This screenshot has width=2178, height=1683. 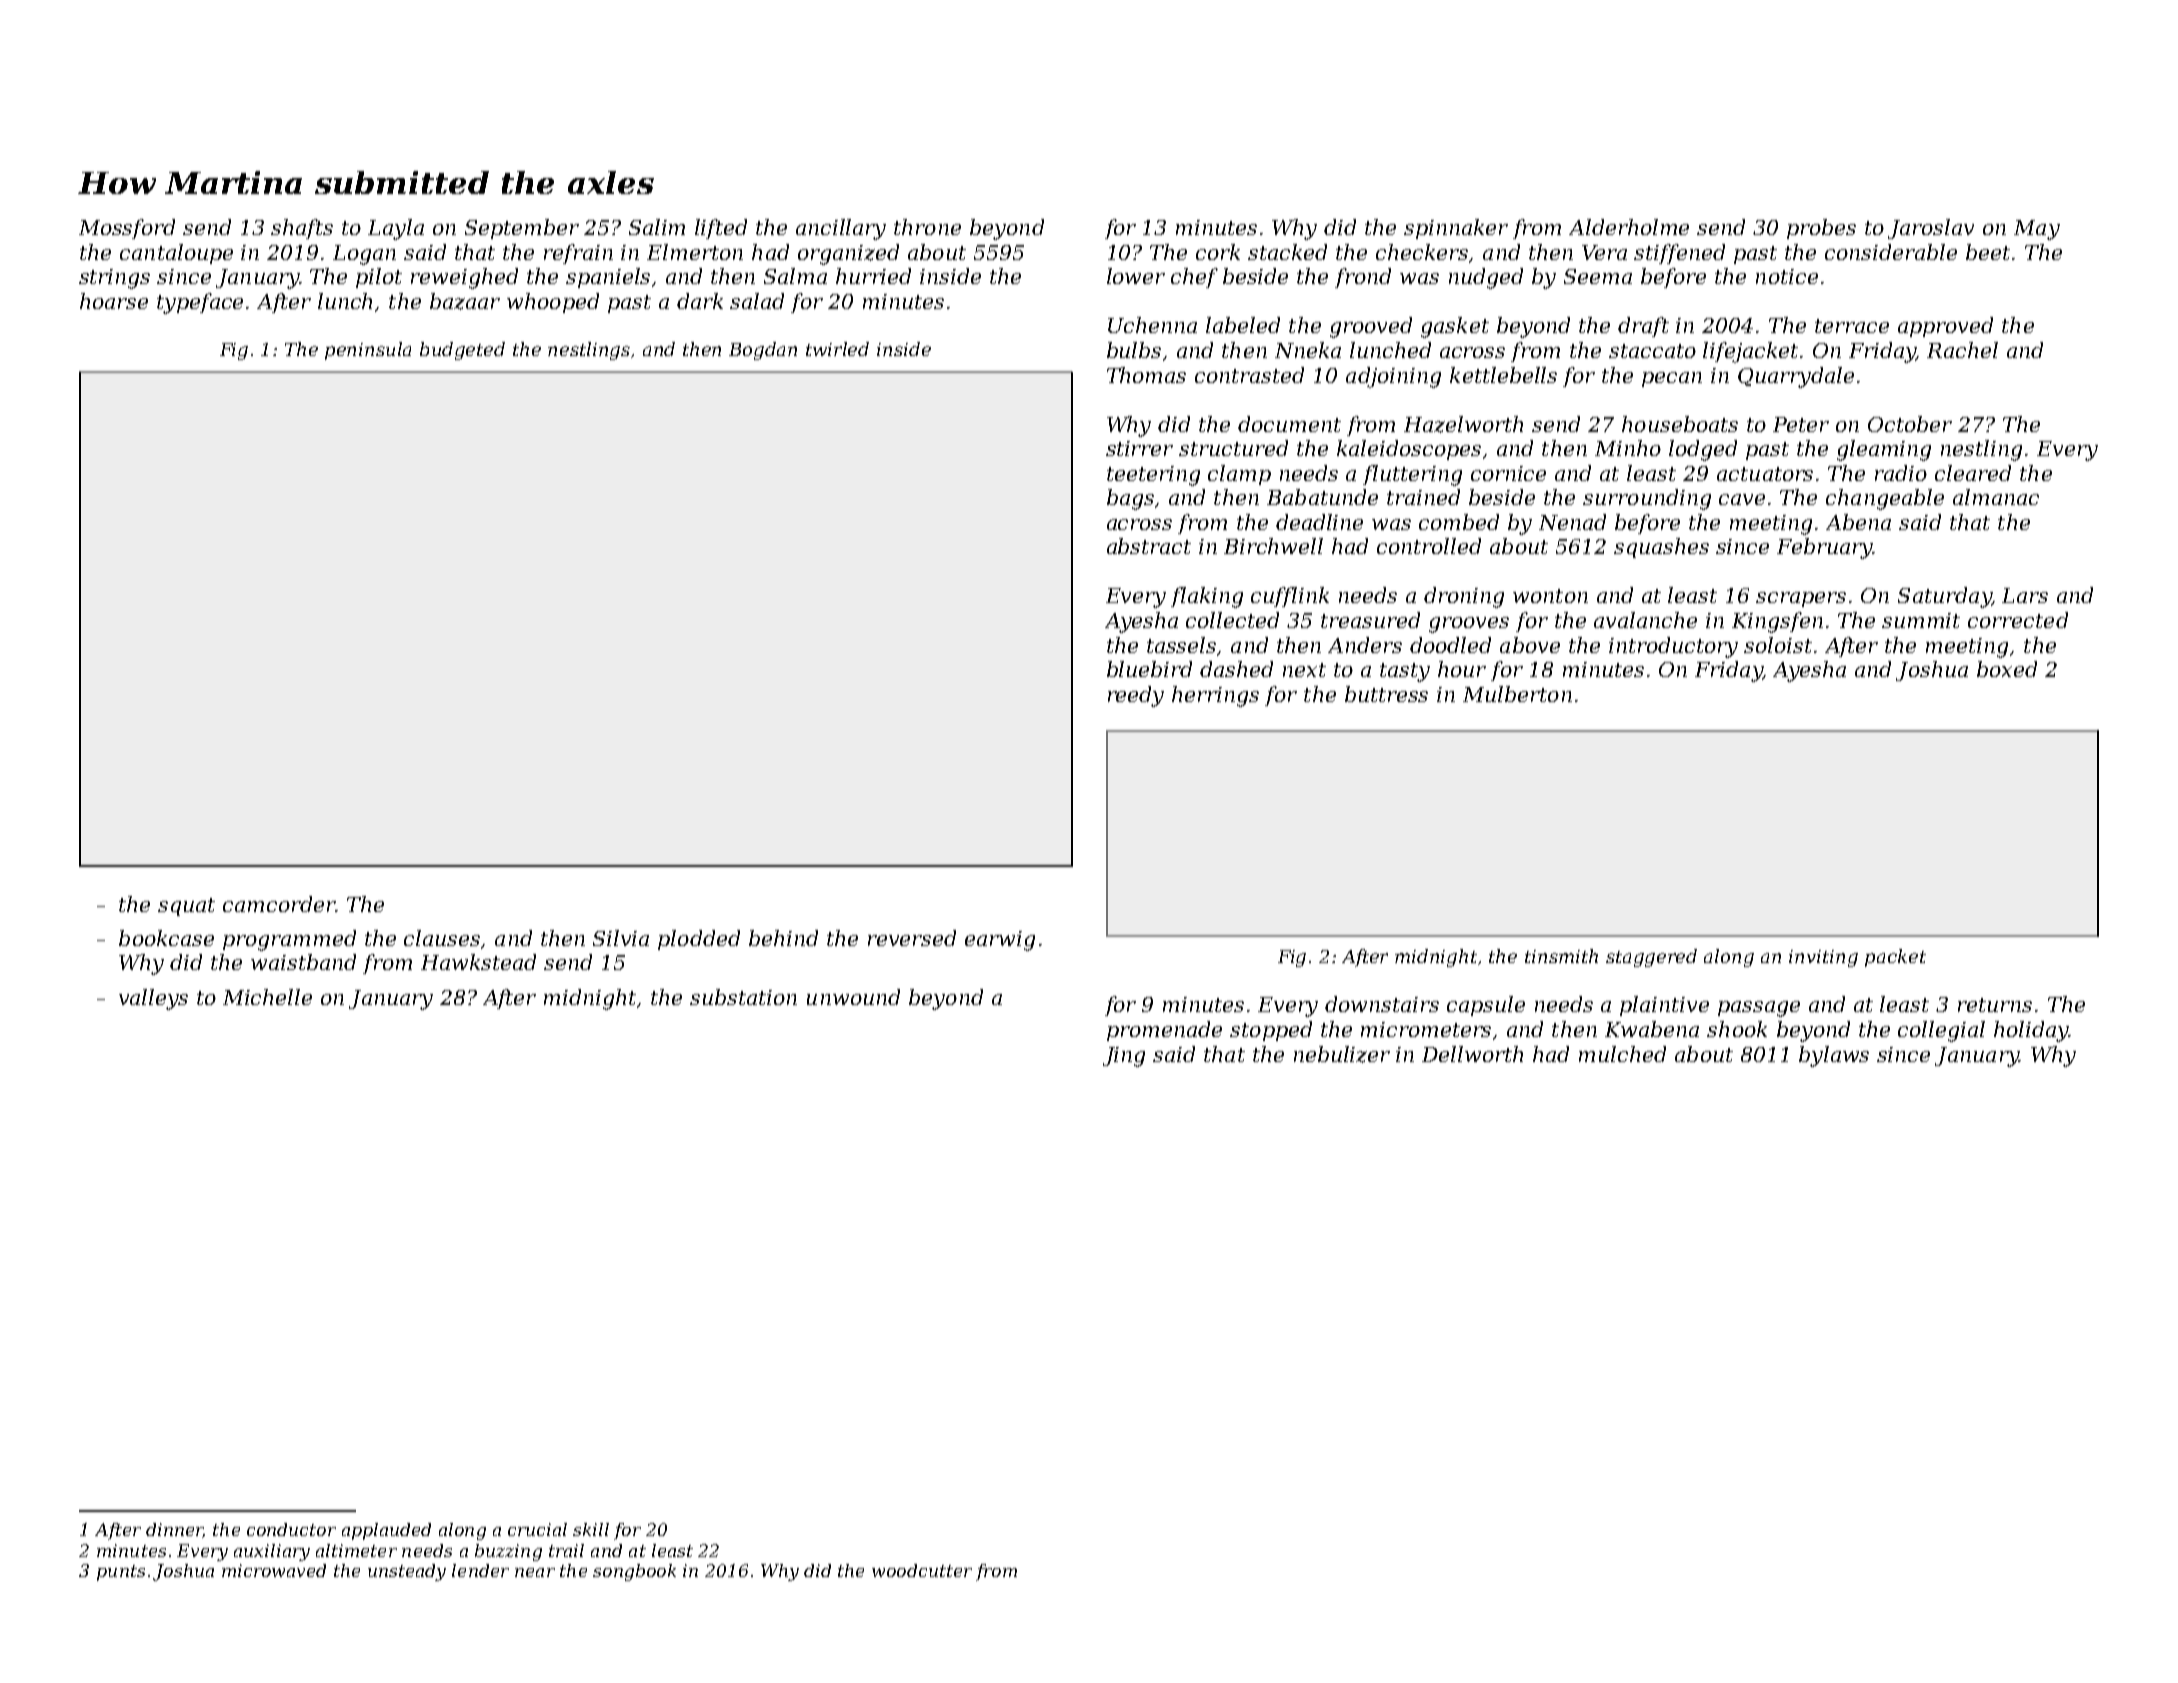 I want to click on cork, so click(x=1218, y=252).
